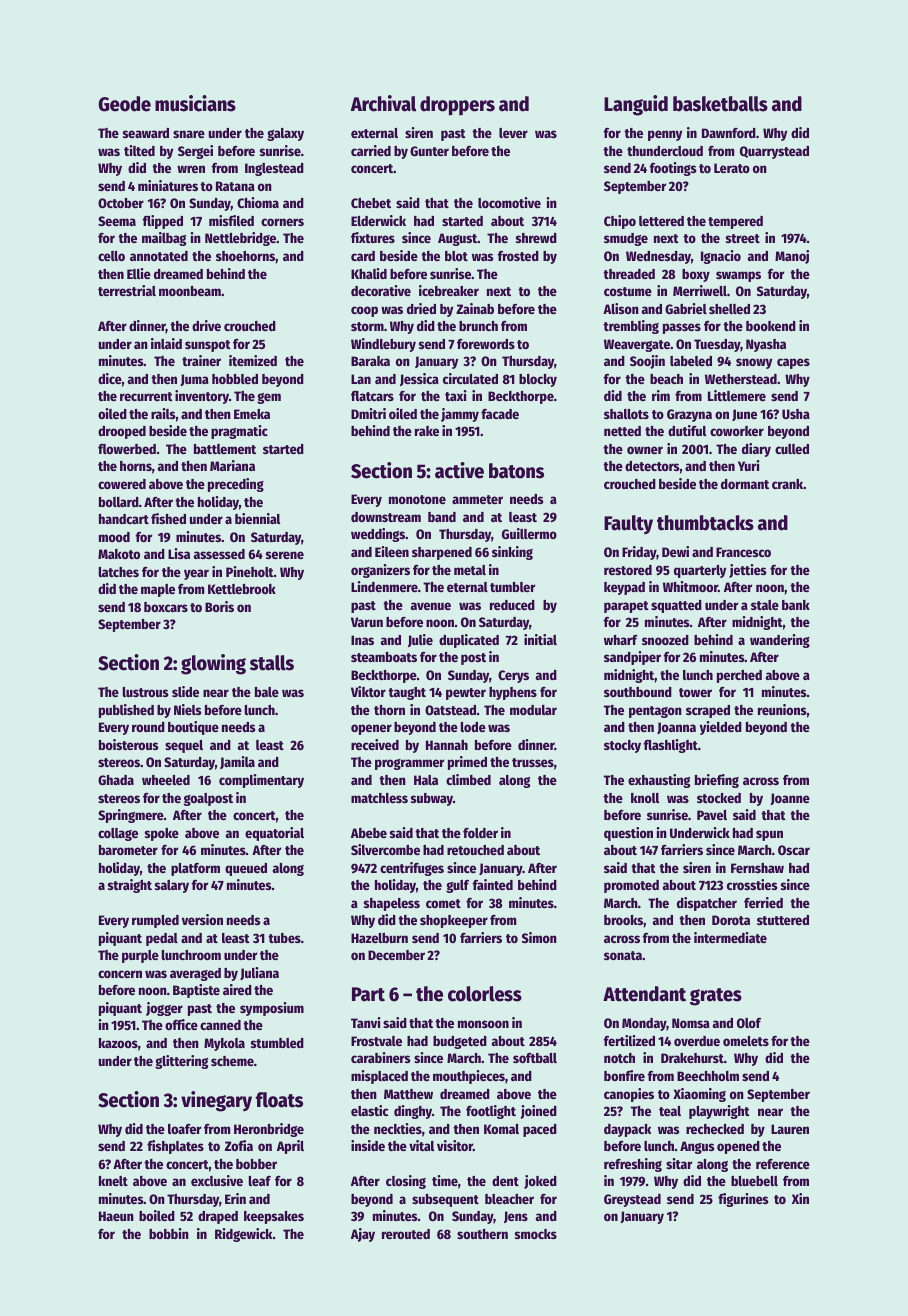  Describe the element at coordinates (146, 133) in the page. I see `seaward` at that location.
